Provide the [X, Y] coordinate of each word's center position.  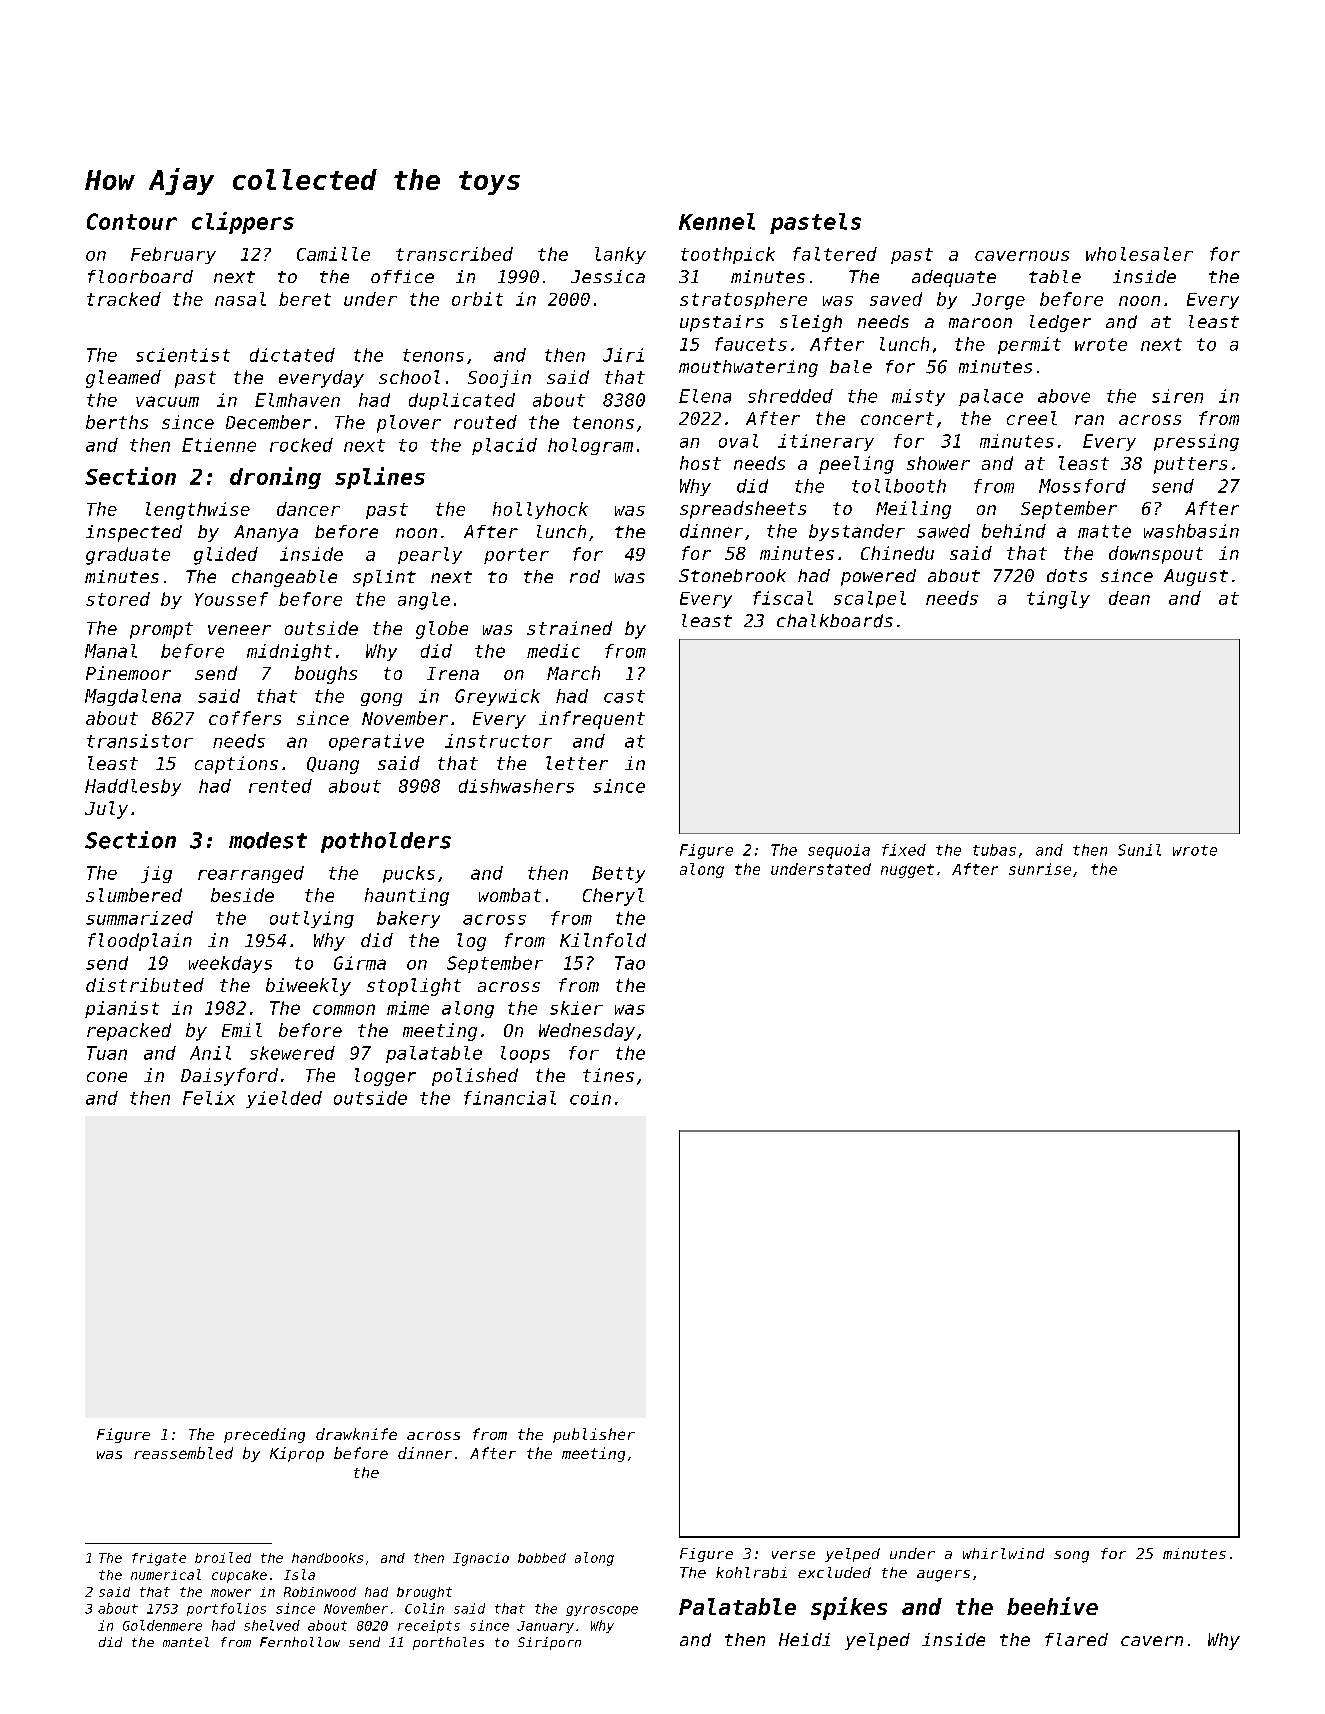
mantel [186, 1642]
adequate [954, 278]
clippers [243, 223]
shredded [790, 396]
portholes [448, 1643]
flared [1076, 1639]
